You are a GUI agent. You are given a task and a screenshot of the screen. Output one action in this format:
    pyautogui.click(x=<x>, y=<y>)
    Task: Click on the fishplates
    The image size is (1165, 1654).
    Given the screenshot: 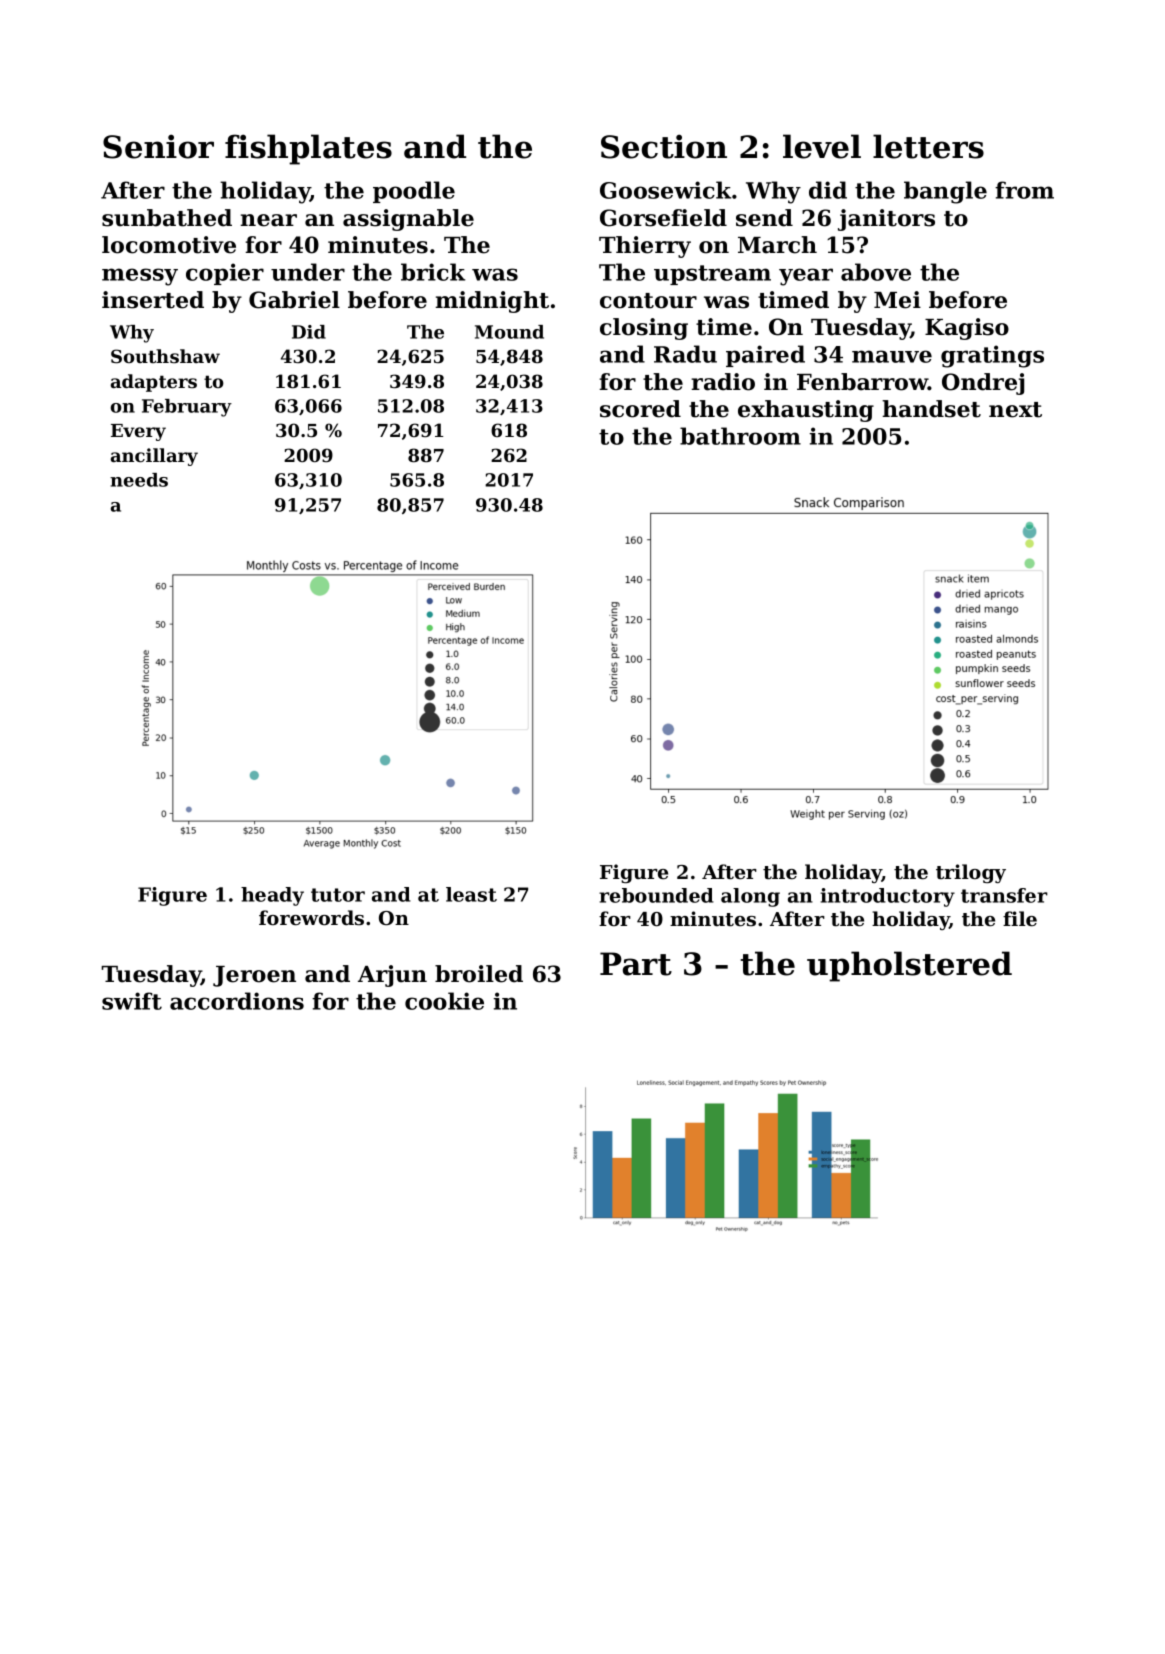 What is the action you would take?
    pyautogui.click(x=308, y=149)
